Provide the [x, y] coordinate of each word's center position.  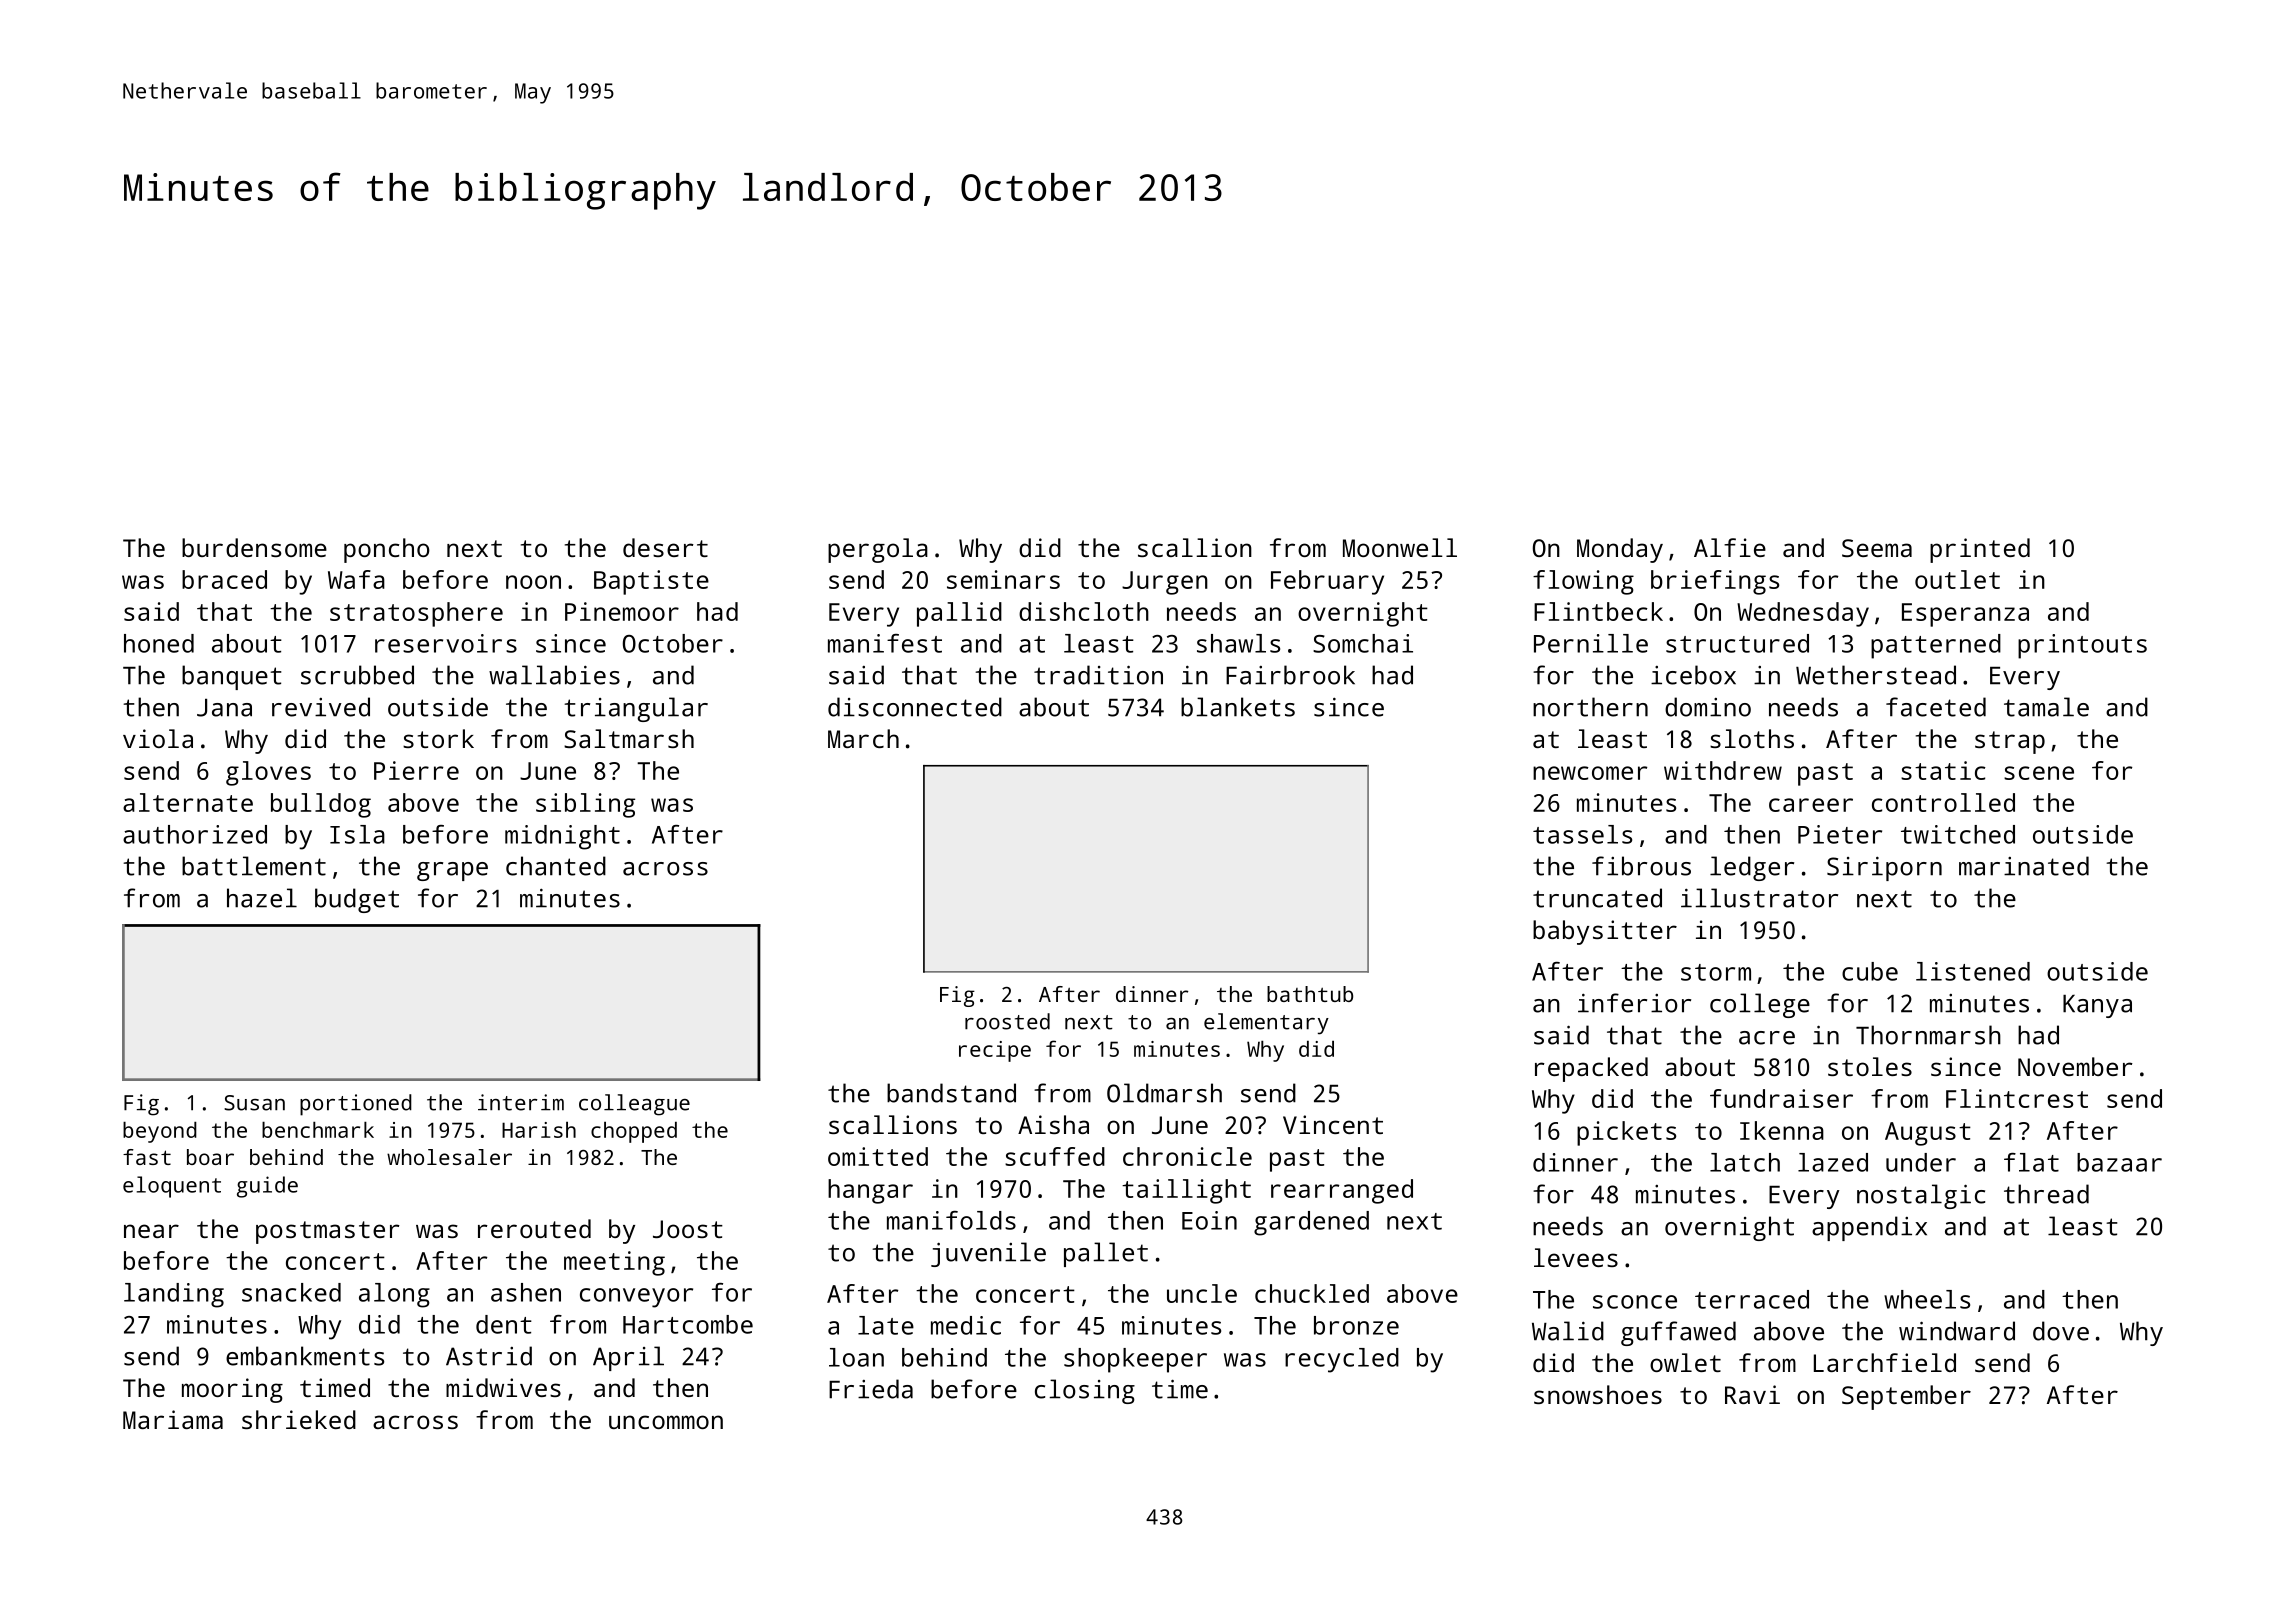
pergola [878, 550]
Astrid [489, 1356]
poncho [387, 550]
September [1906, 1397]
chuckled [1312, 1293]
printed [1980, 550]
